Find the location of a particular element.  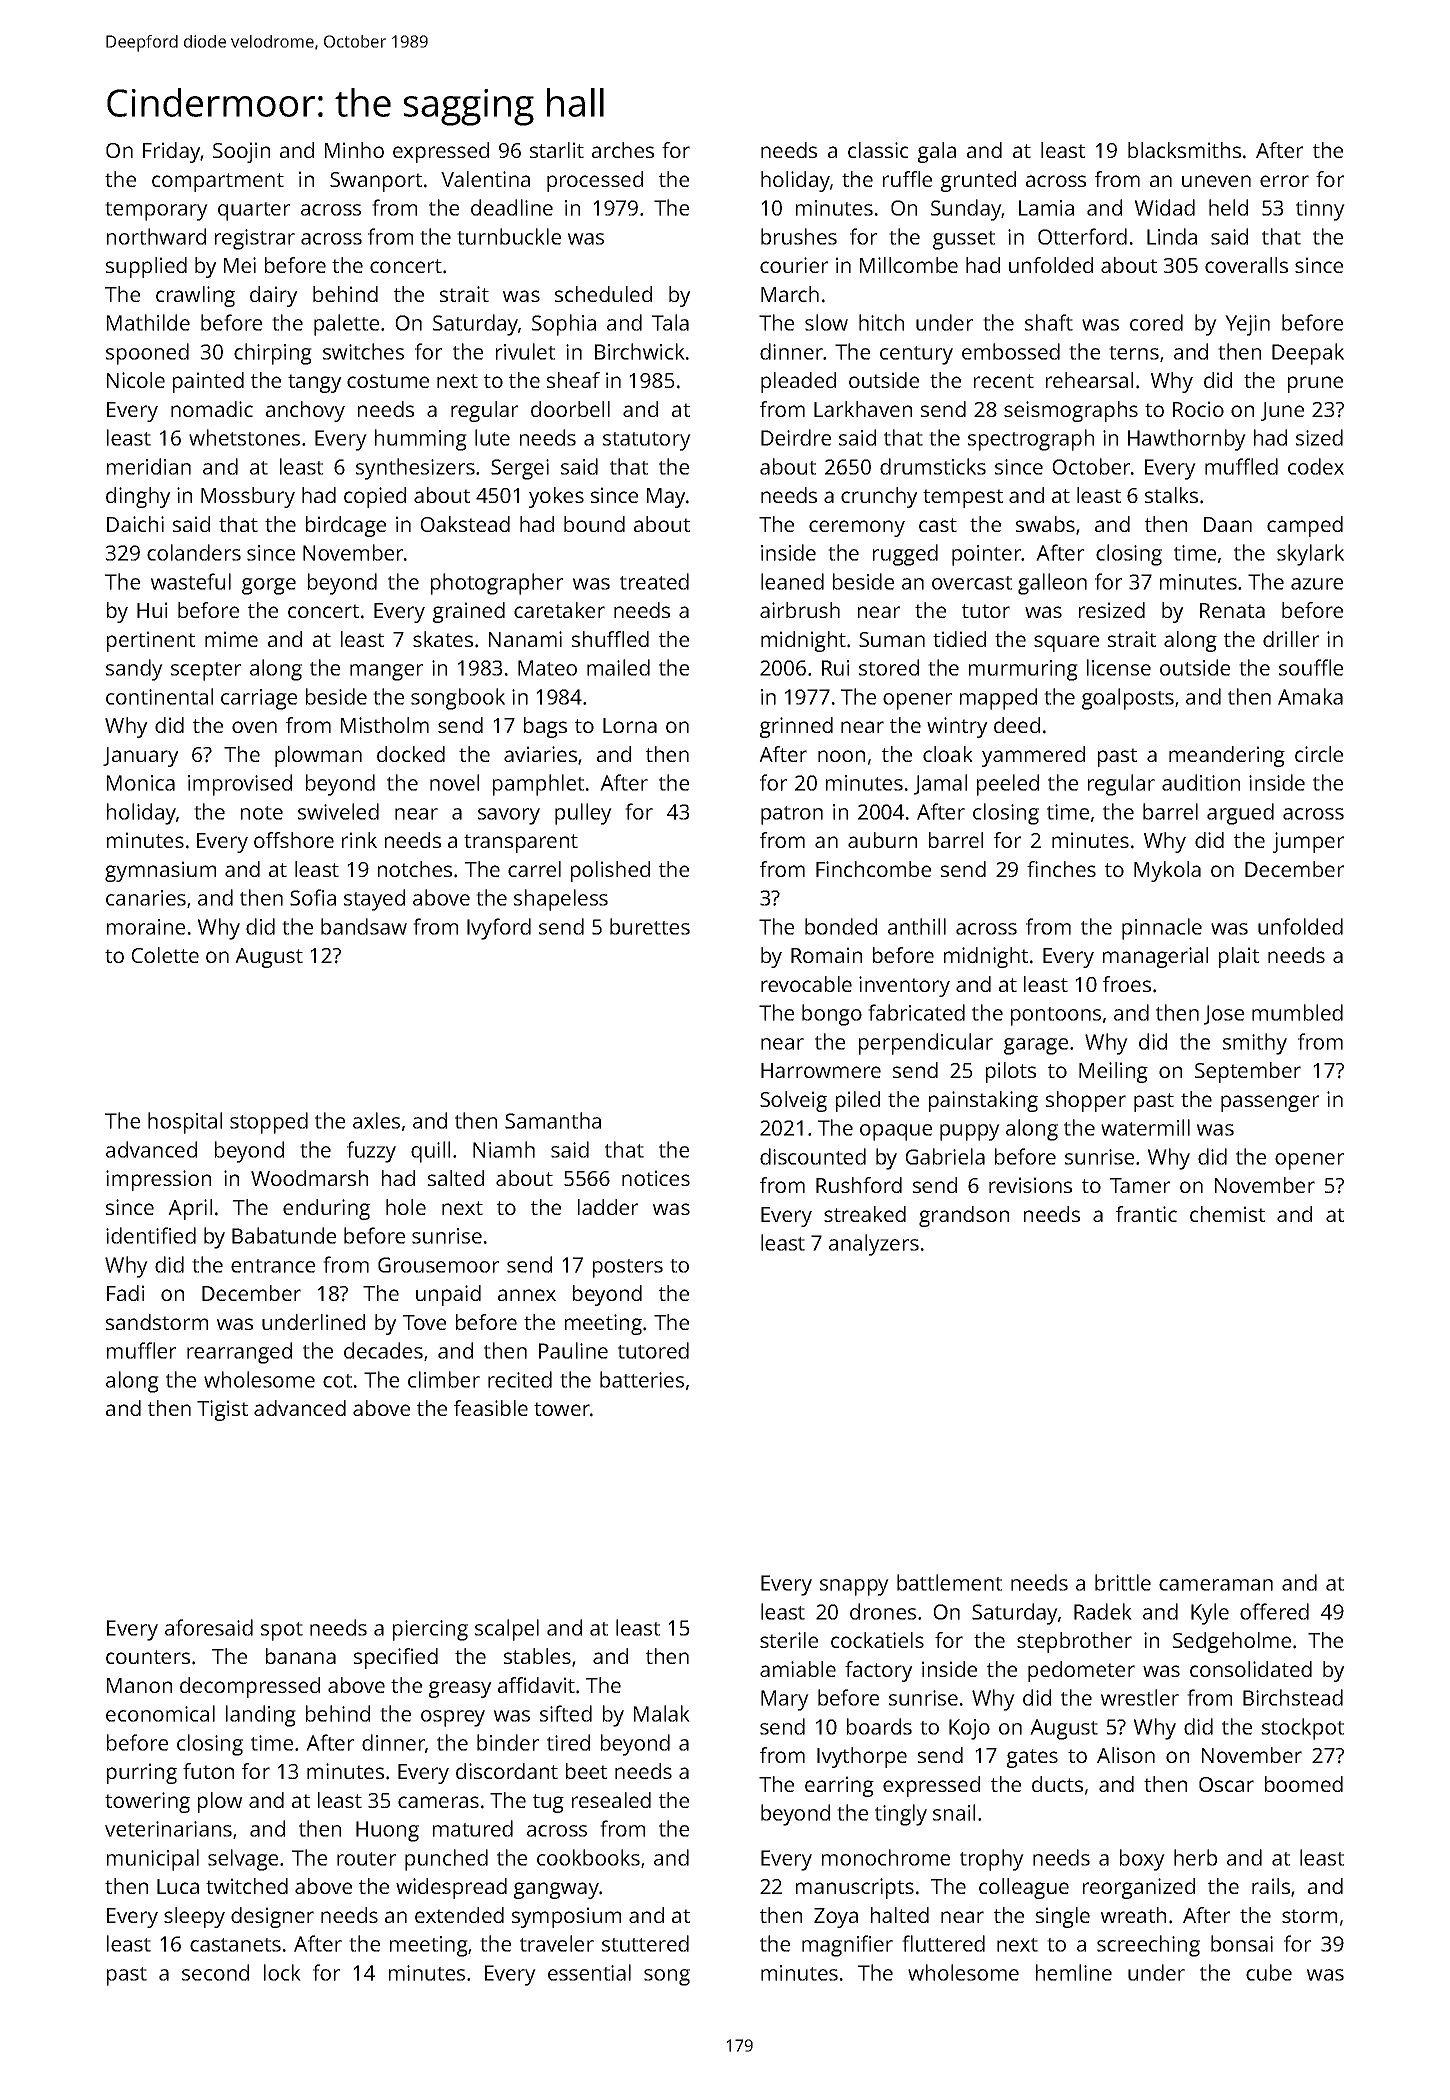

boomed is located at coordinates (1304, 1784).
